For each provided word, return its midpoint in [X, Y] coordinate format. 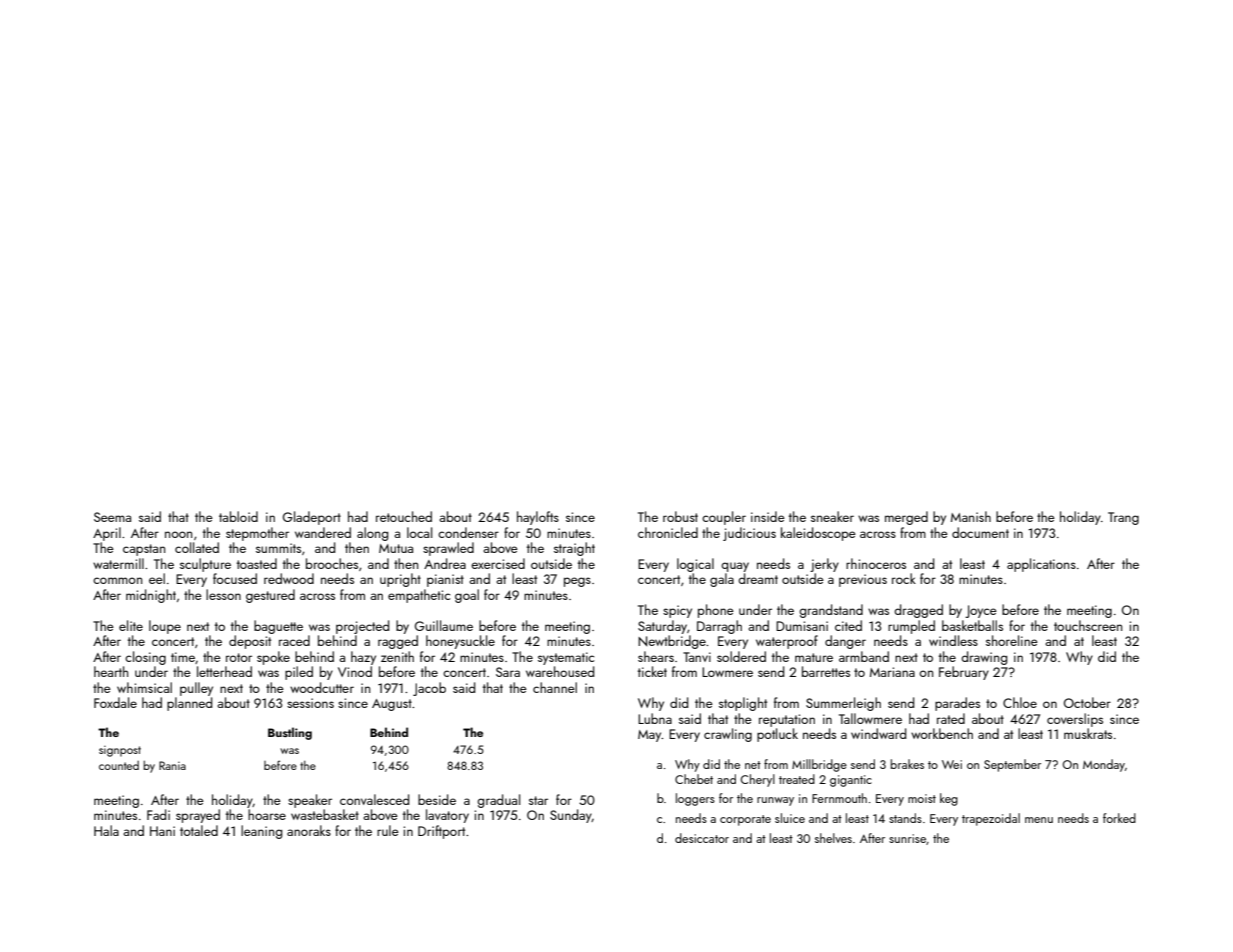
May [650, 736]
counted [119, 765]
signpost [120, 751]
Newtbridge [672, 642]
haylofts [538, 518]
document [980, 532]
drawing [984, 658]
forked [1119, 818]
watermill [118, 563]
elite [131, 625]
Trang [1123, 518]
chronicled [668, 532]
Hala [106, 830]
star [538, 800]
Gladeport [312, 518]
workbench [942, 733]
